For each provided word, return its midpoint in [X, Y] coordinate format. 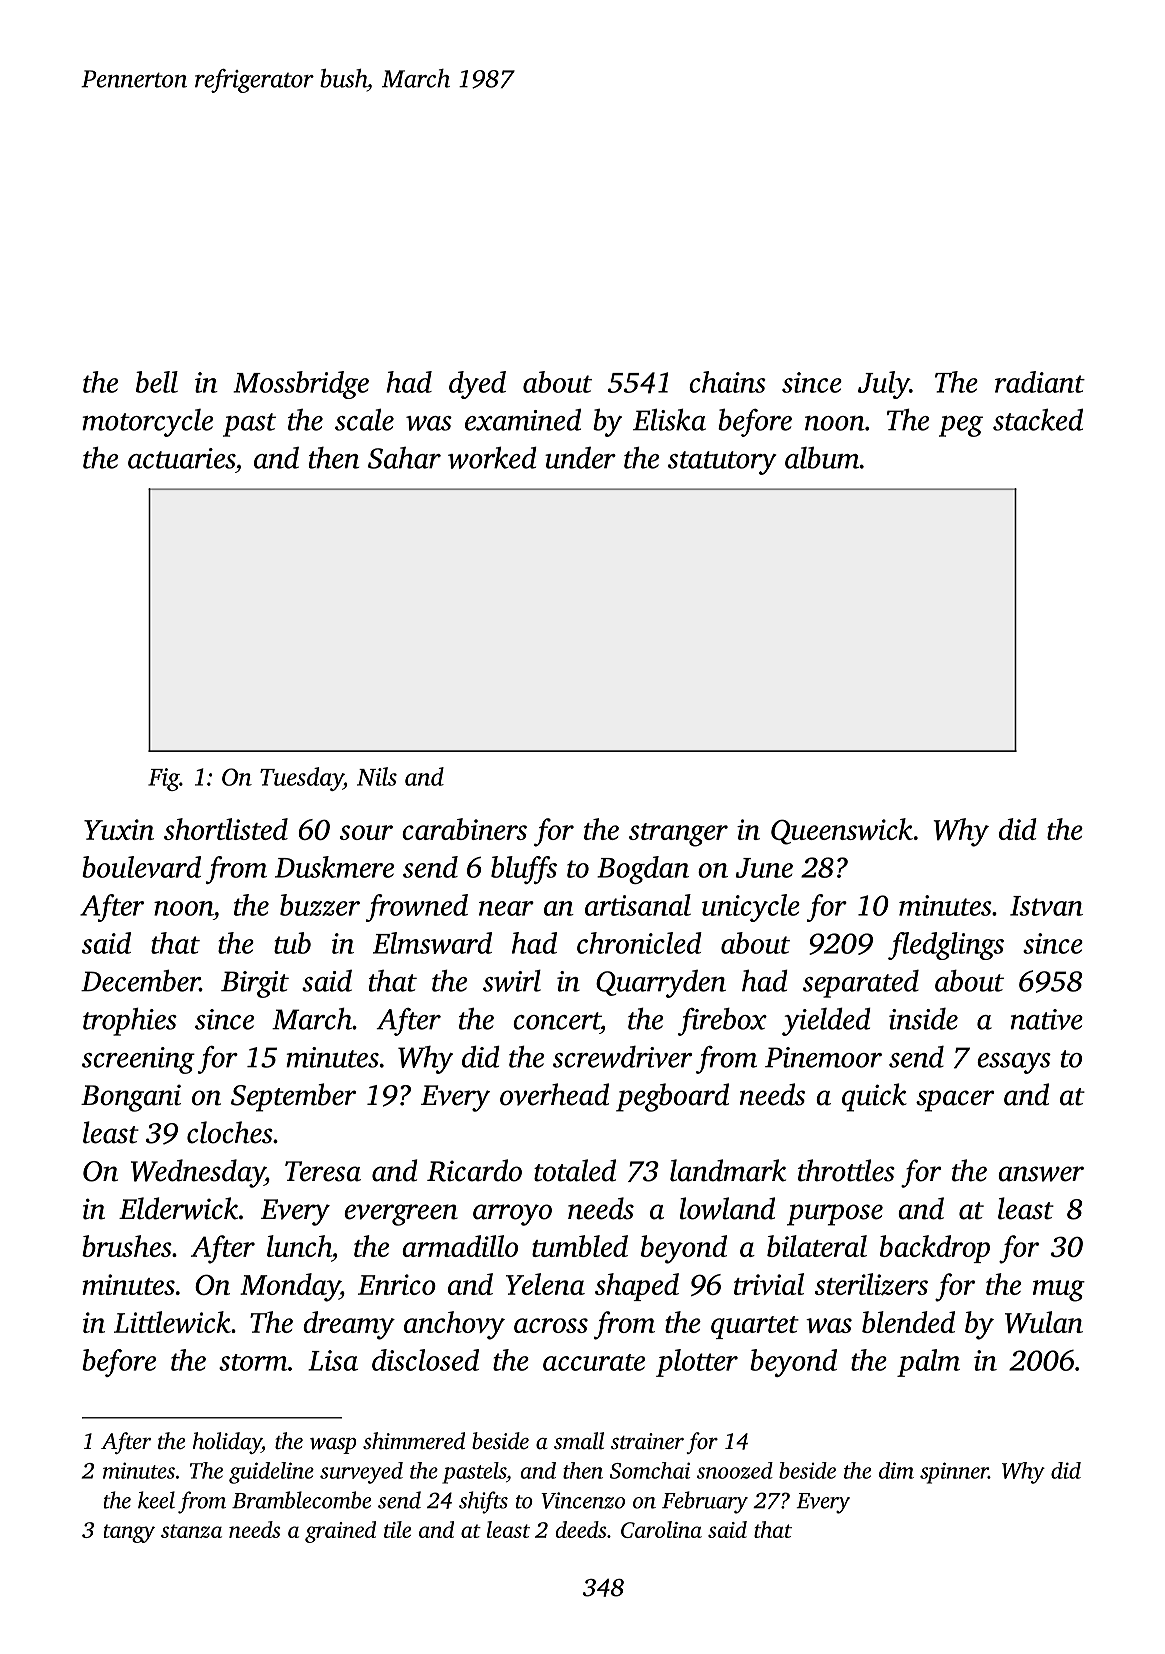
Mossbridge [301, 385]
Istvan [1046, 906]
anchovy [454, 1325]
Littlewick [172, 1322]
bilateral [817, 1246]
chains [727, 382]
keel [156, 1500]
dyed [477, 385]
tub [292, 943]
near [506, 908]
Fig [164, 779]
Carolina [661, 1529]
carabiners [464, 829]
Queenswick [842, 831]
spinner [954, 1473]
